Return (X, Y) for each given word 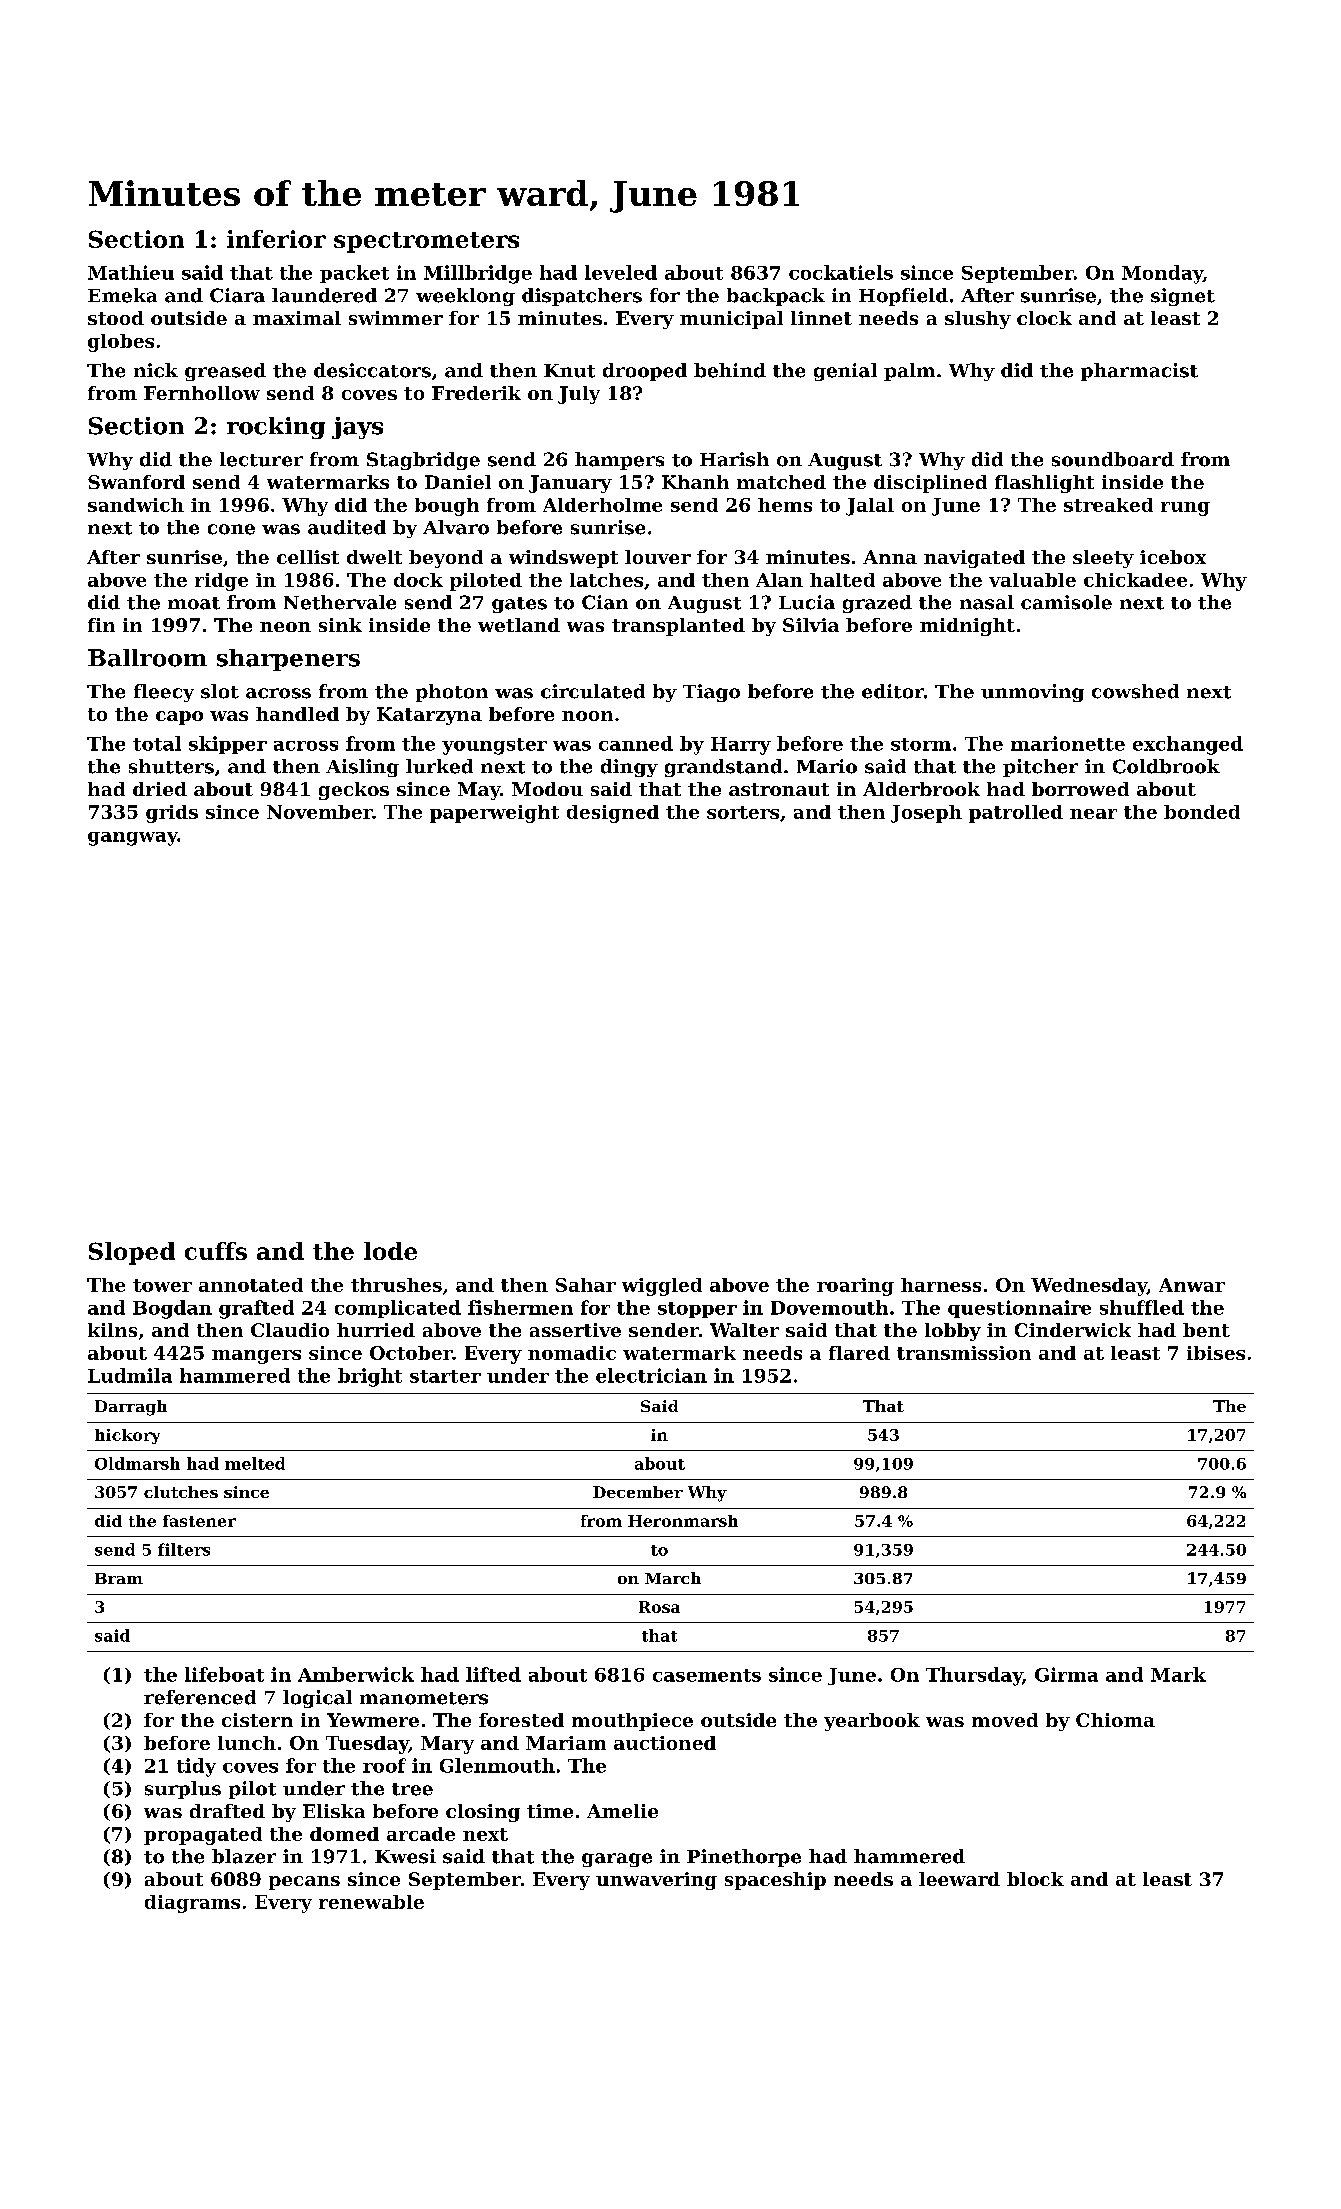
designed (613, 814)
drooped (645, 372)
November (320, 812)
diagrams (192, 1904)
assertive (575, 1330)
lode (390, 1251)
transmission (964, 1353)
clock (1044, 318)
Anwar (1192, 1285)
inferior (276, 239)
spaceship (775, 1881)
